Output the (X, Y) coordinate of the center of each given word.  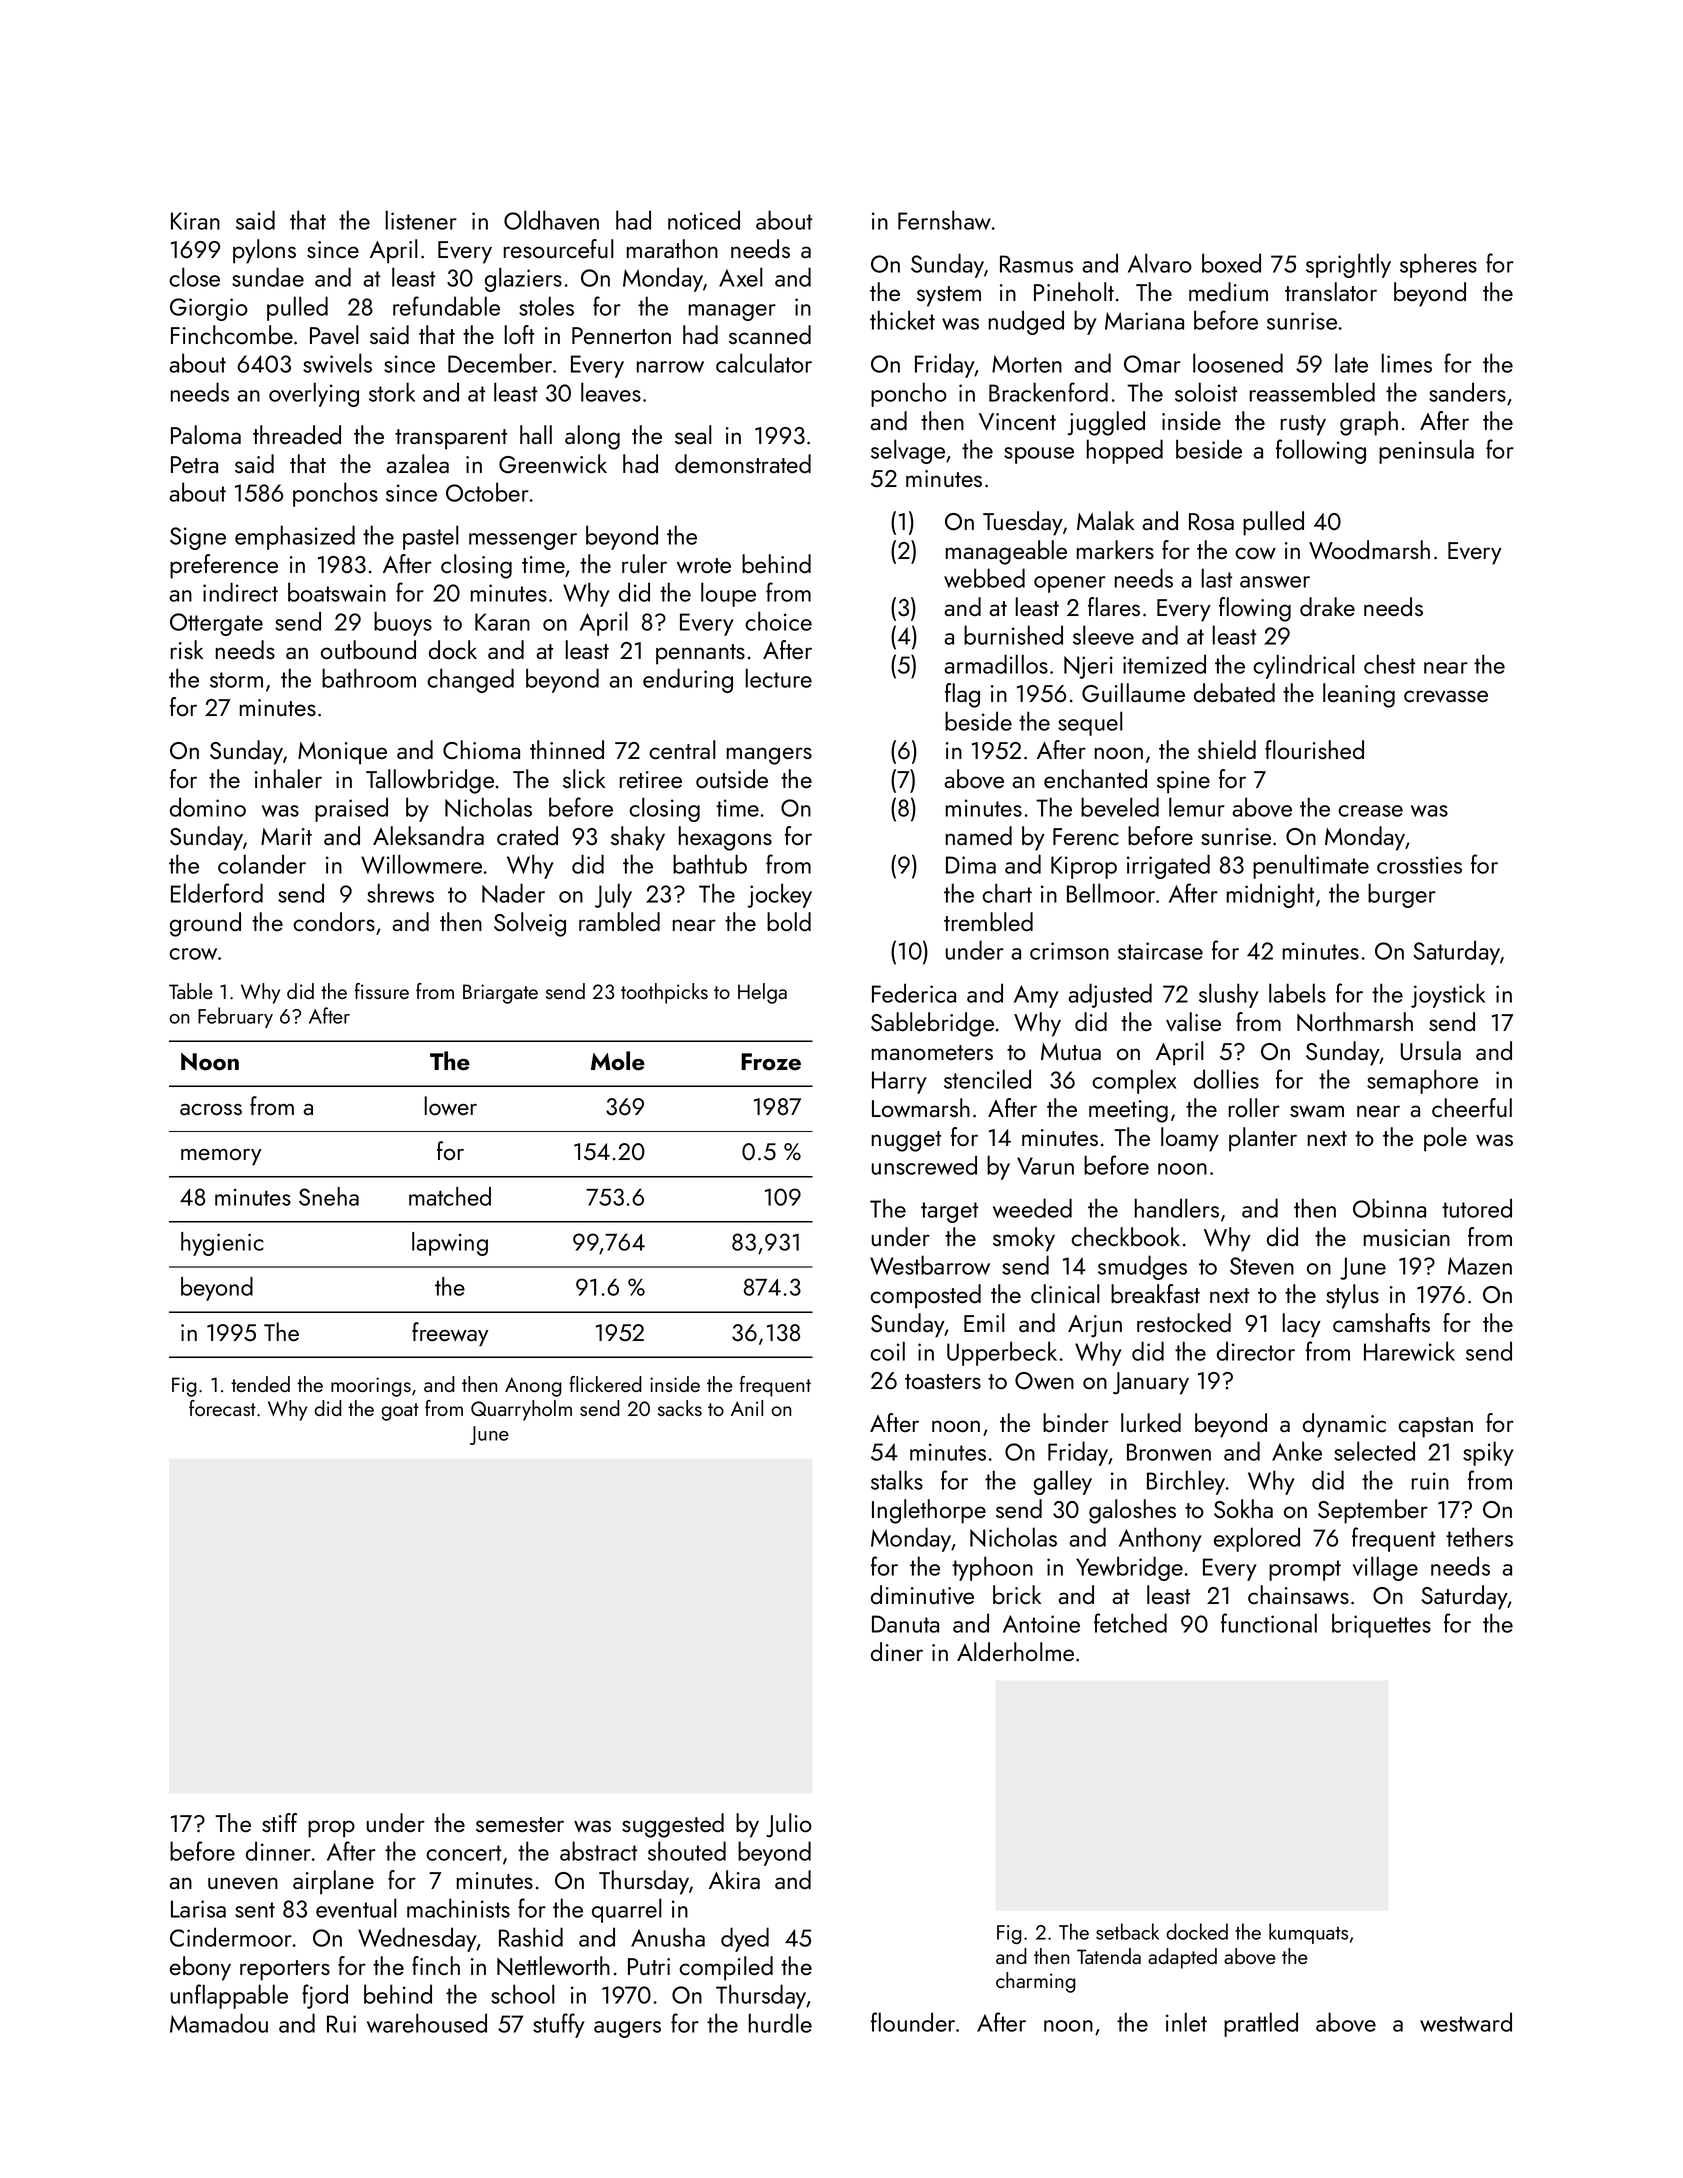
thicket (902, 320)
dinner (278, 1851)
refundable (446, 306)
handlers (1177, 1208)
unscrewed (924, 1165)
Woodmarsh (1369, 550)
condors (334, 922)
